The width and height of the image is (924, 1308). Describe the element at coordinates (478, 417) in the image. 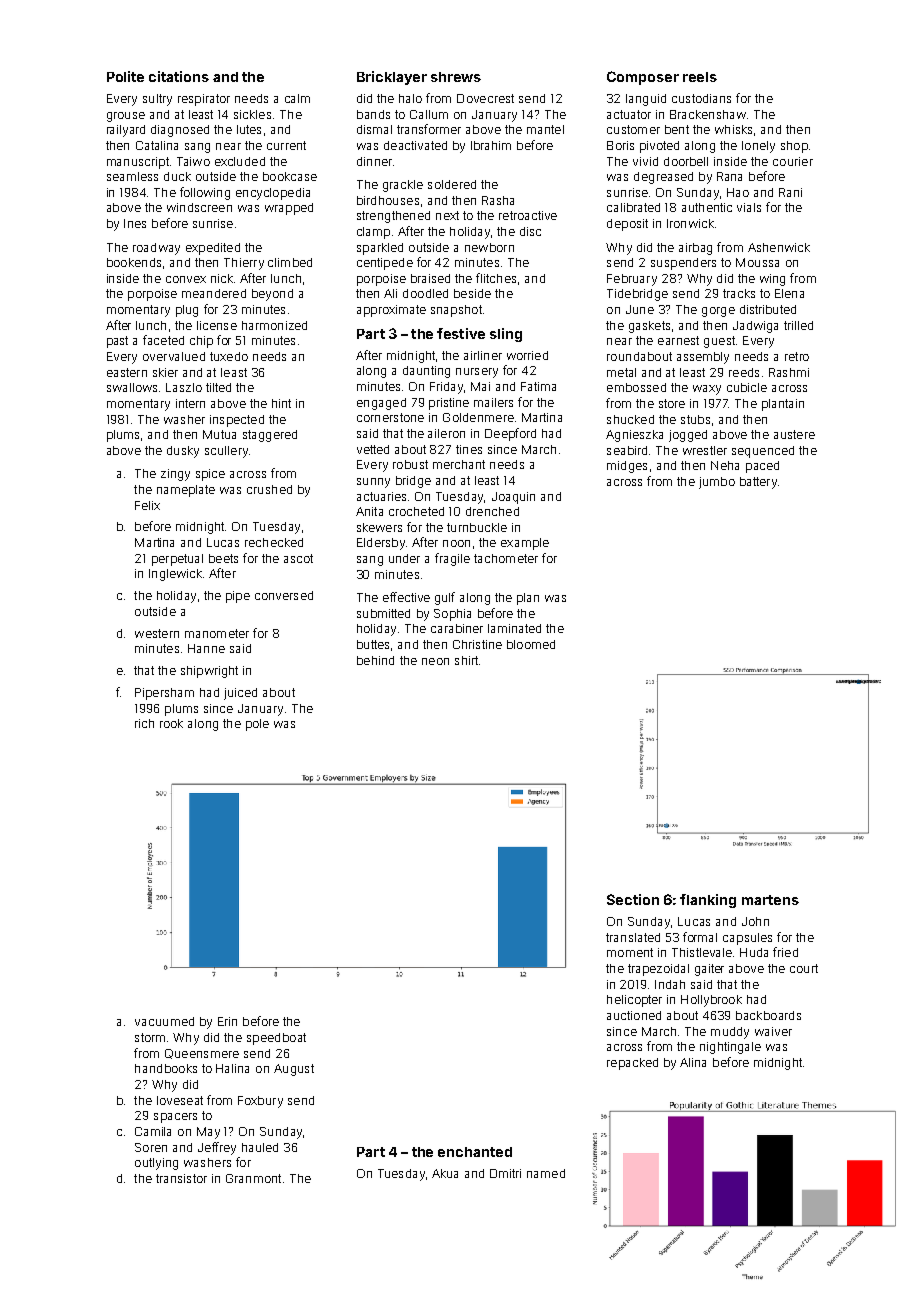

I see `Goldenmere` at that location.
